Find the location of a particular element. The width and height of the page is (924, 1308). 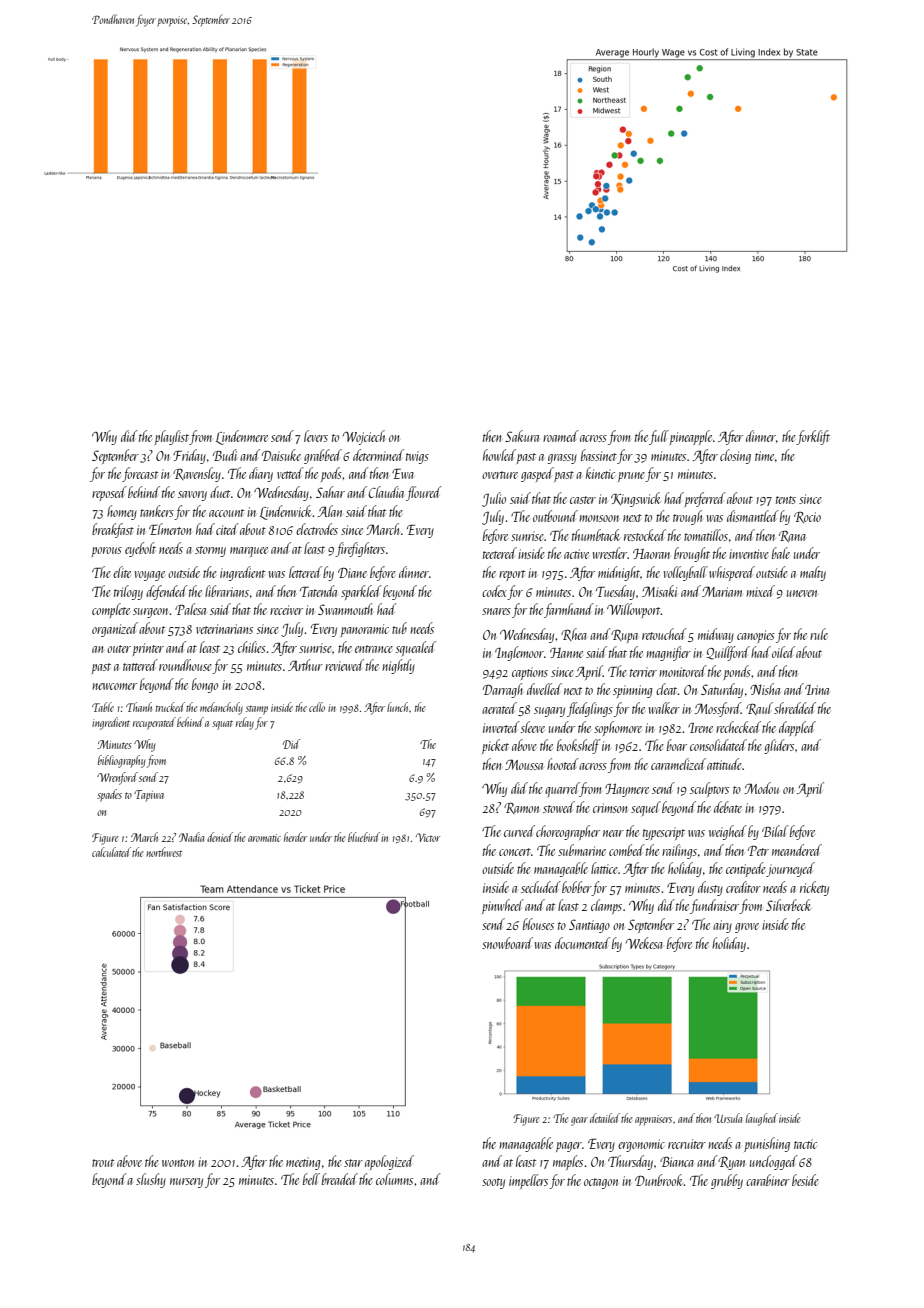

levers is located at coordinates (316, 436).
